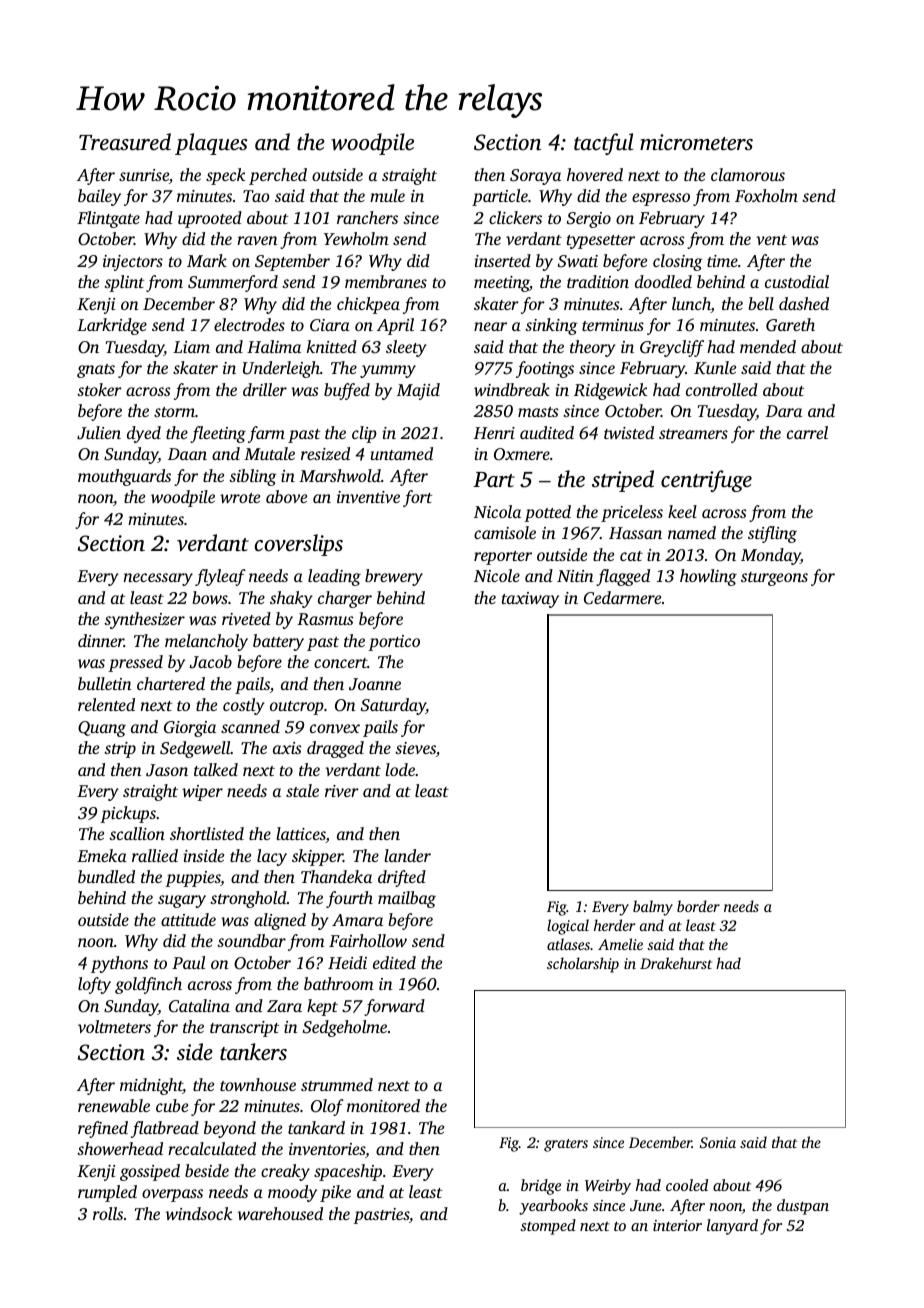 This screenshot has height=1308, width=924. I want to click on graters, so click(566, 1145).
